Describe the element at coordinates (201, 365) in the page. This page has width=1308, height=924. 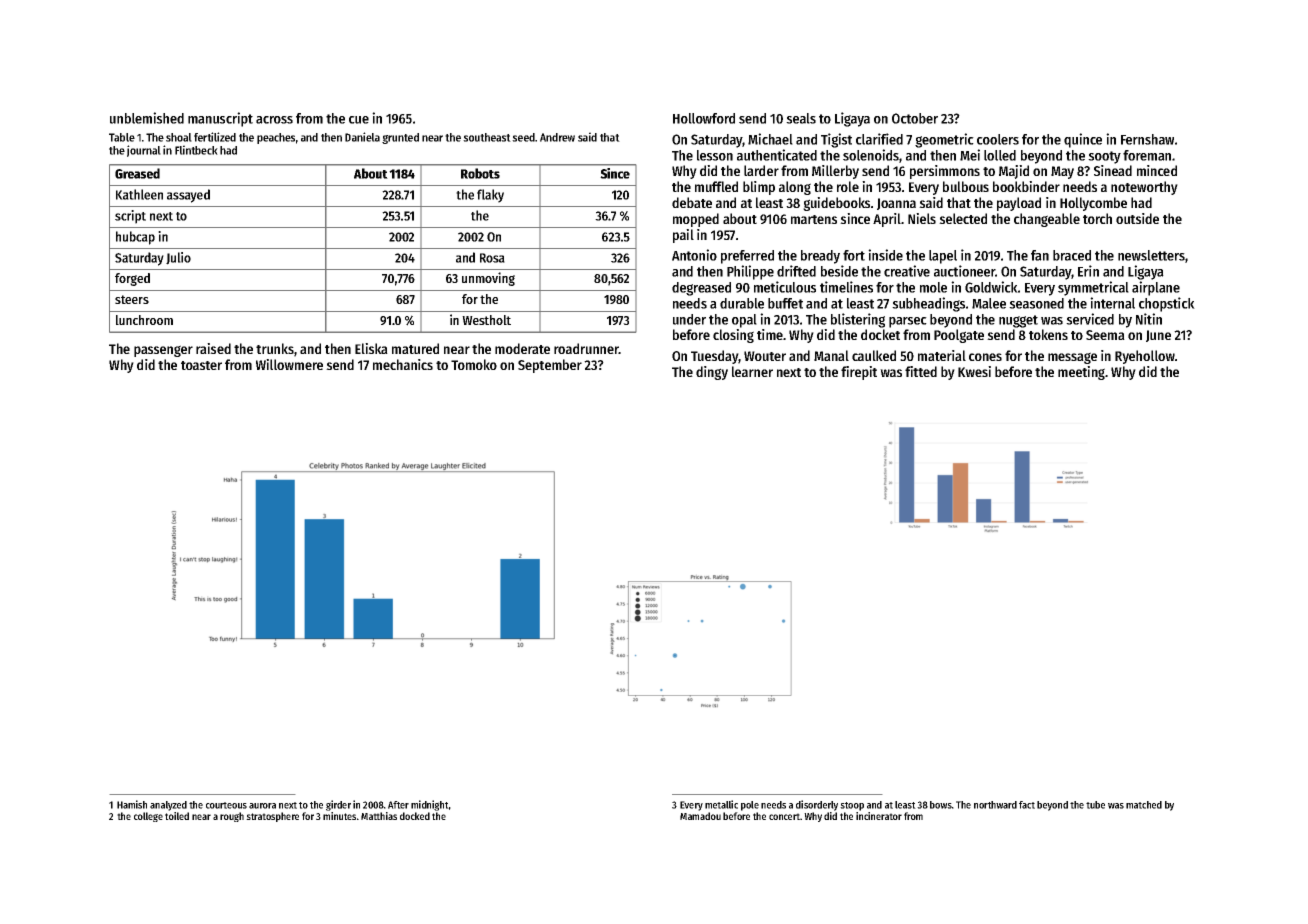
I see `toaster` at that location.
